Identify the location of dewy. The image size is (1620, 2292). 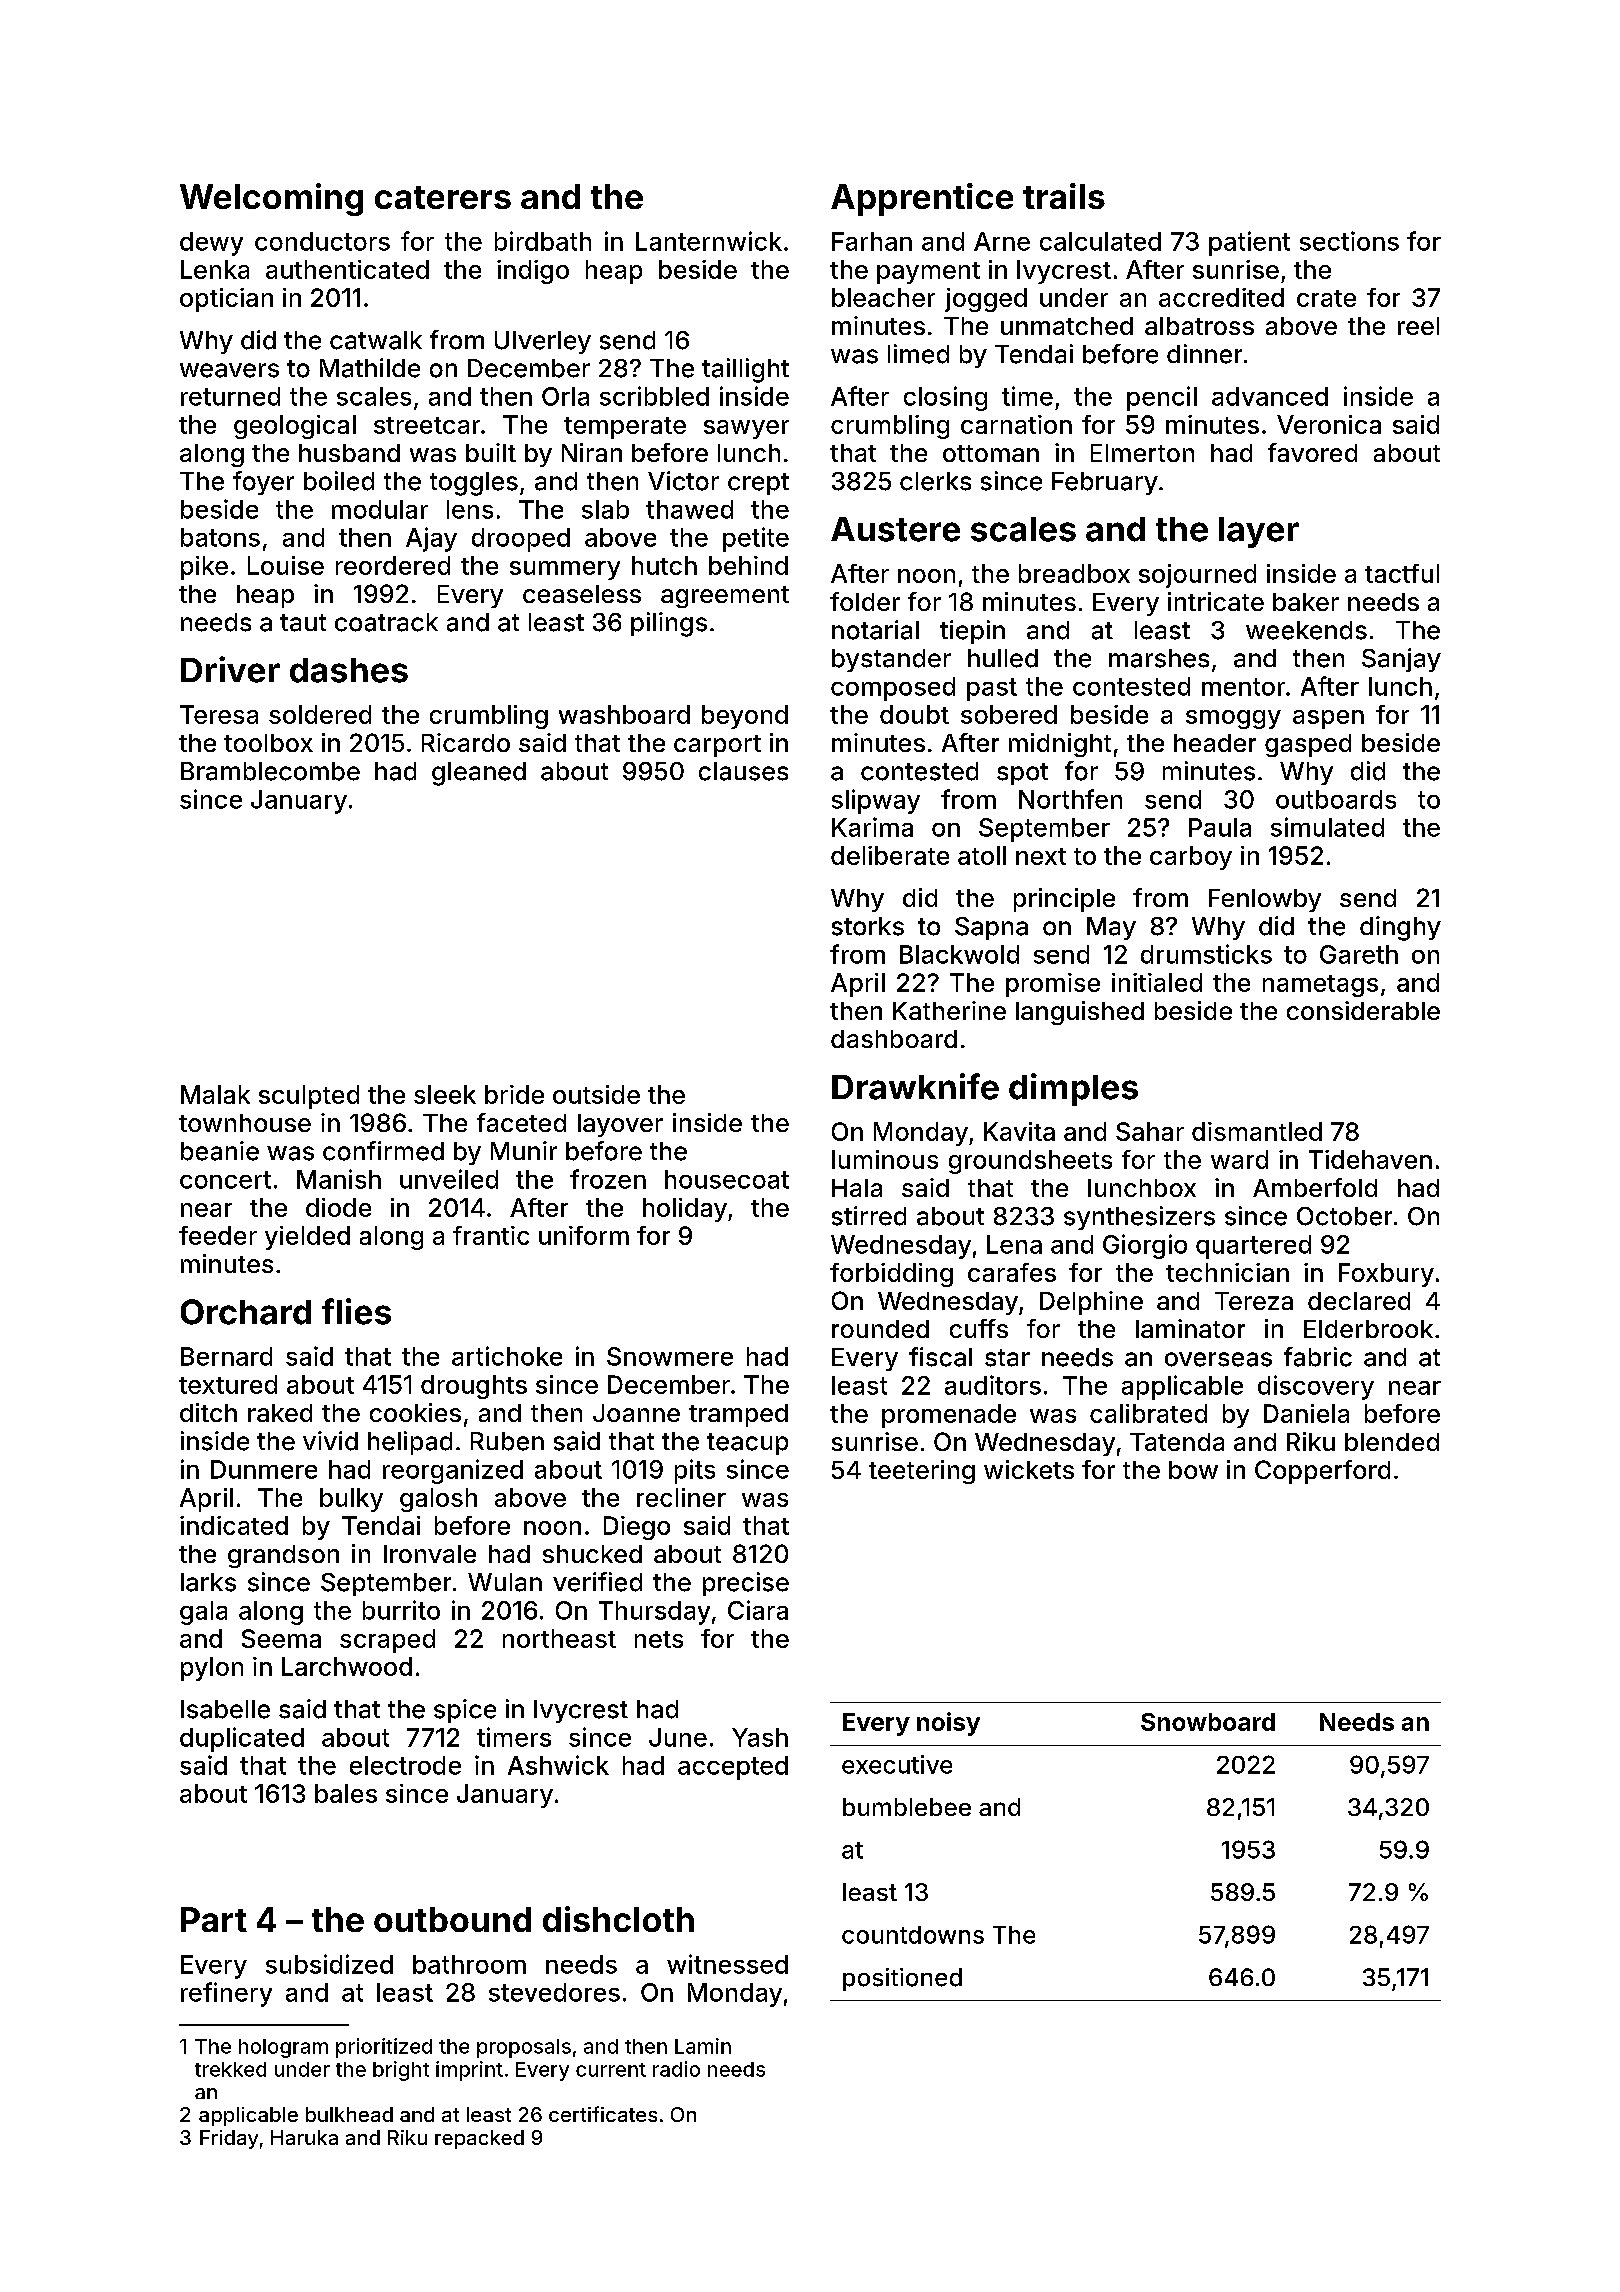
(211, 244).
